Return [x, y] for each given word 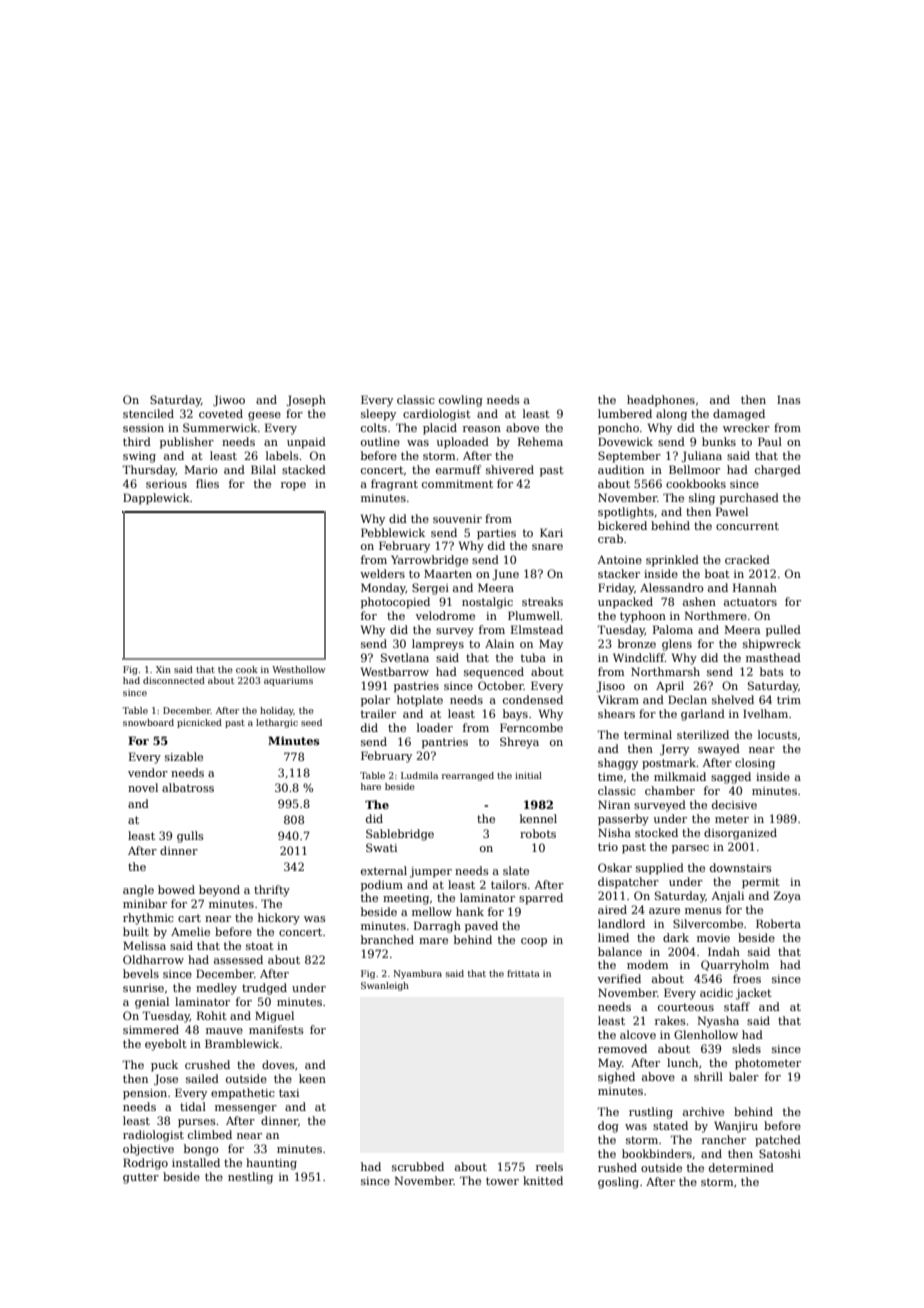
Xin [163, 669]
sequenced [494, 673]
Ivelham [765, 713]
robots [538, 833]
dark [676, 937]
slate [516, 870]
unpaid [306, 443]
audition [621, 469]
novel [143, 787]
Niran [614, 804]
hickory [279, 919]
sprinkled [672, 561]
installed [196, 1162]
